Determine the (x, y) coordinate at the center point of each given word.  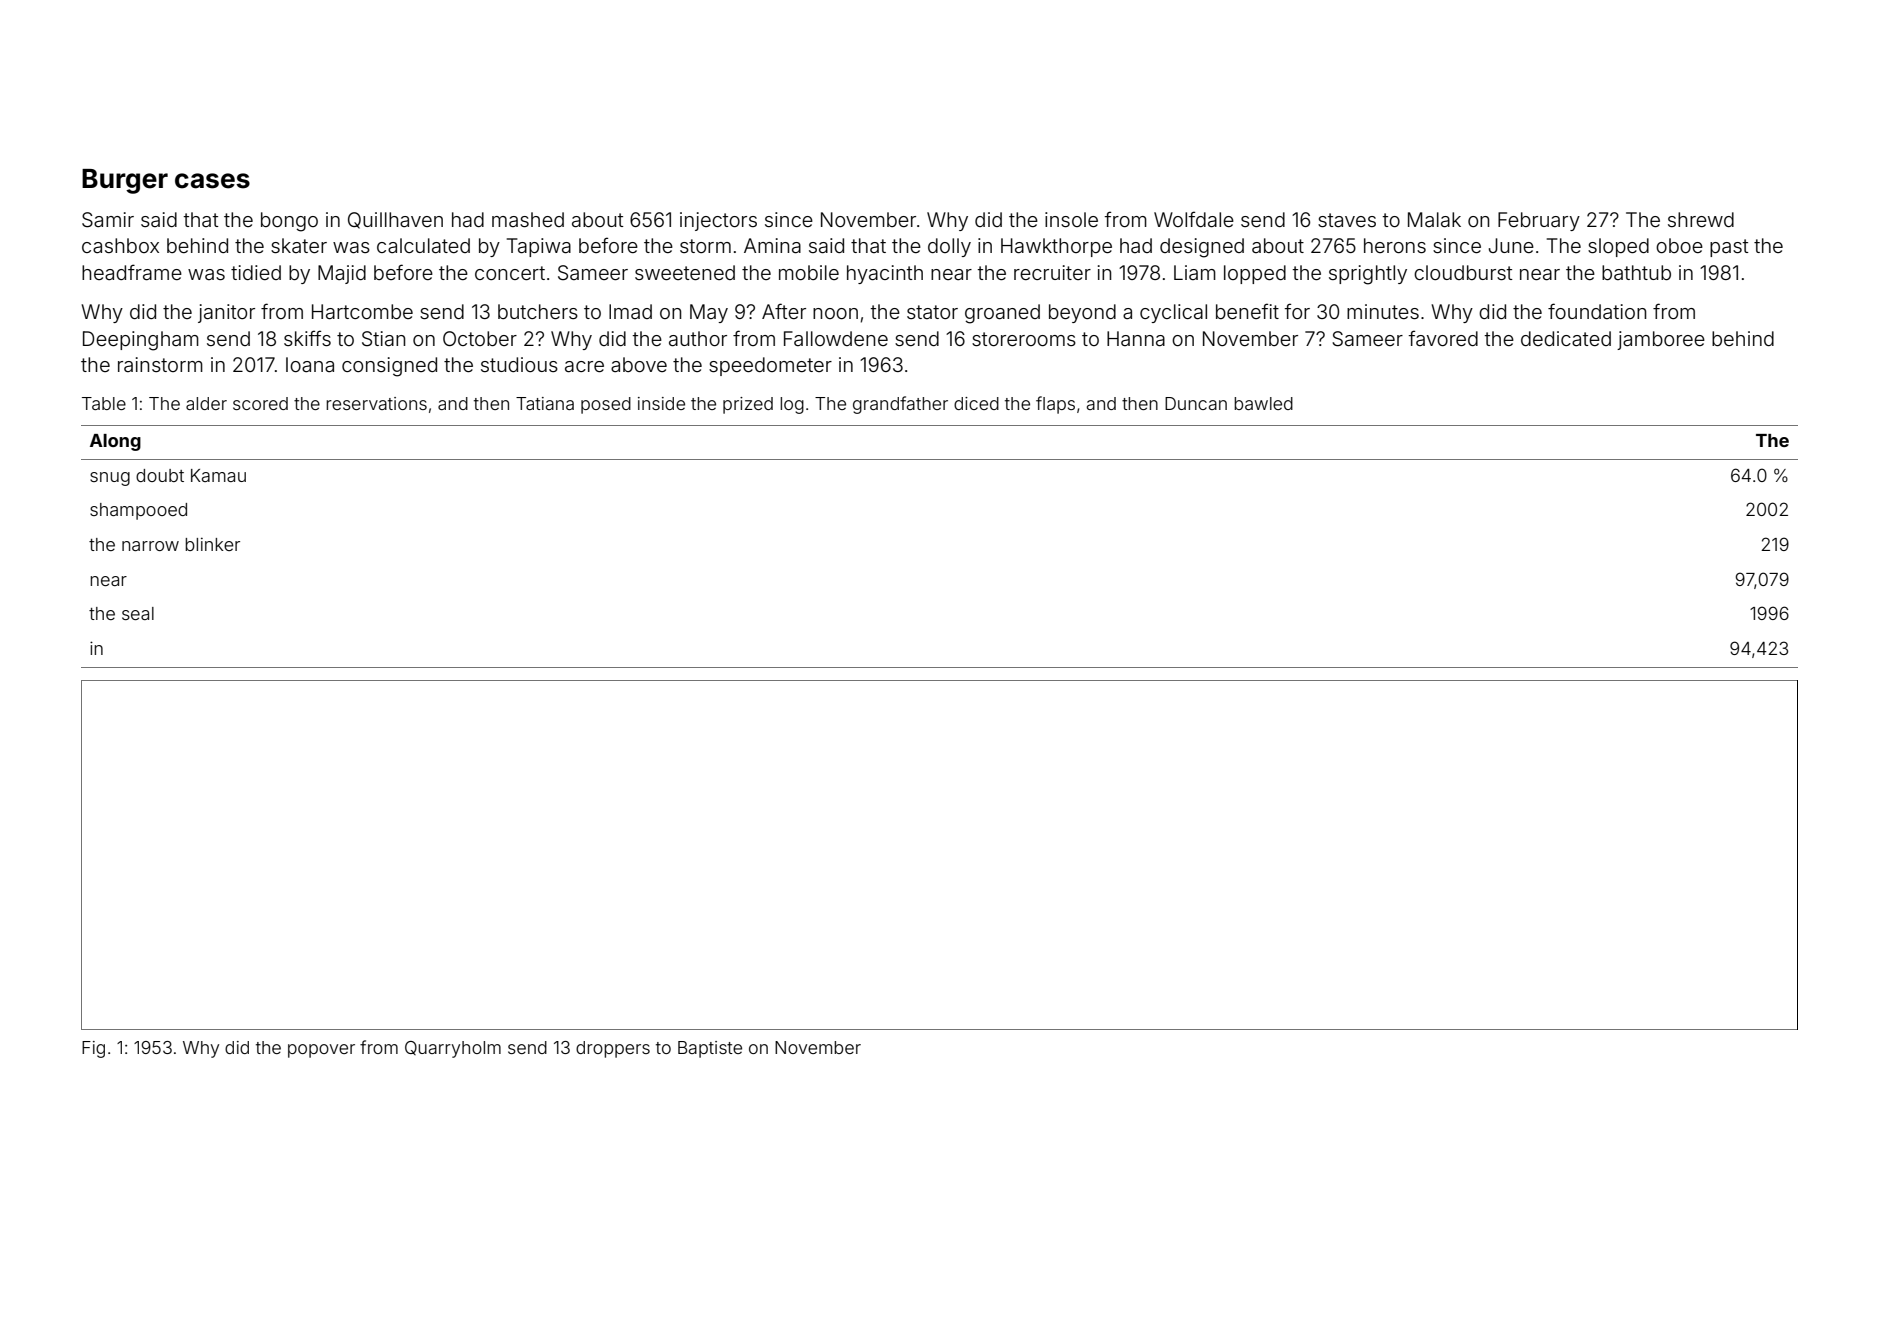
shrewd (1701, 219)
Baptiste (710, 1049)
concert (510, 273)
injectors (718, 221)
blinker (212, 544)
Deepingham (141, 341)
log (792, 405)
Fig (93, 1049)
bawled (1263, 403)
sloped (1618, 247)
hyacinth (885, 274)
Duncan (1196, 403)
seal (138, 613)
